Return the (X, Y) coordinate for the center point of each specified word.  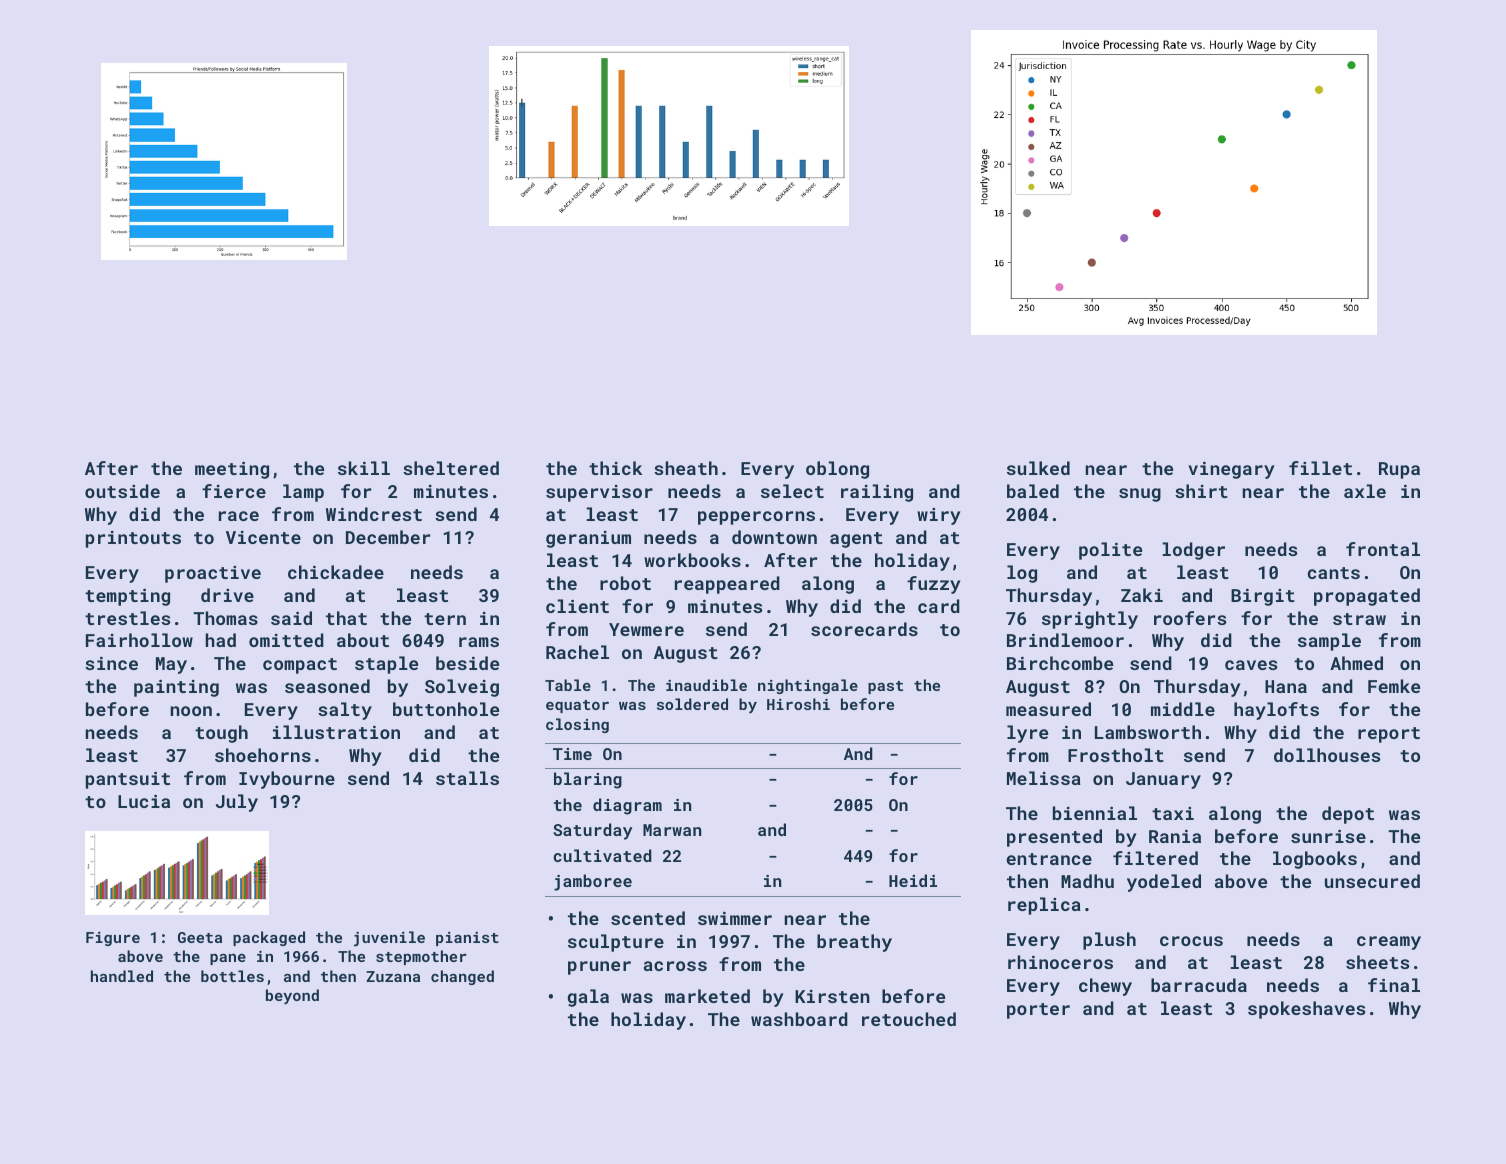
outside (122, 491)
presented (1054, 838)
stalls (467, 778)
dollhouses (1327, 755)
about (363, 640)
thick (615, 468)
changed (462, 977)
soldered (692, 704)
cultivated (602, 855)
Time (572, 754)
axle (1365, 491)
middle (1183, 709)
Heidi (913, 880)
